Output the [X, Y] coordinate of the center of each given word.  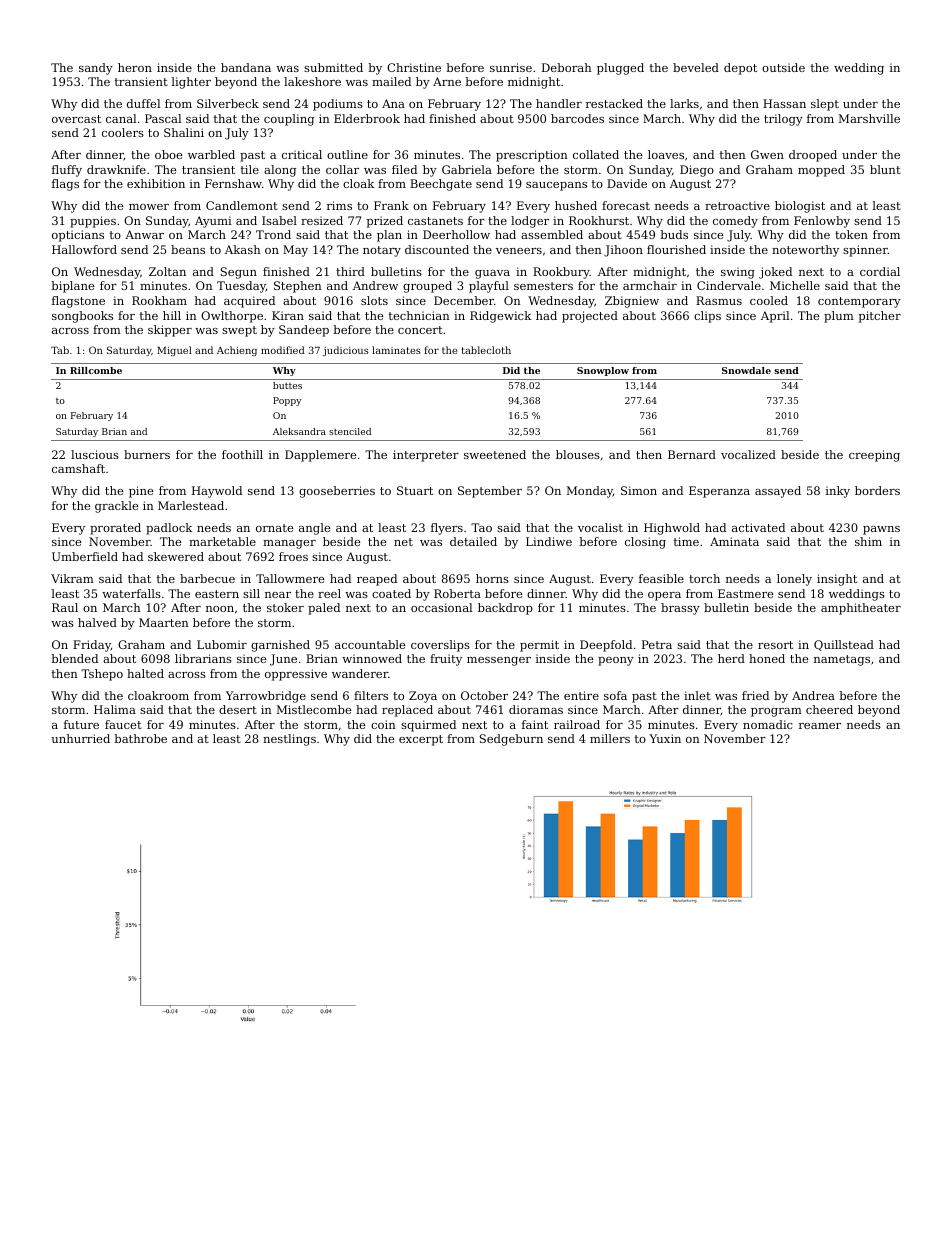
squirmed [428, 726]
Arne [447, 81]
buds [674, 234]
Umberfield [85, 556]
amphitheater [861, 609]
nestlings [289, 740]
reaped [377, 580]
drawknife [116, 169]
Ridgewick [500, 317]
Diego [697, 171]
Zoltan [167, 271]
